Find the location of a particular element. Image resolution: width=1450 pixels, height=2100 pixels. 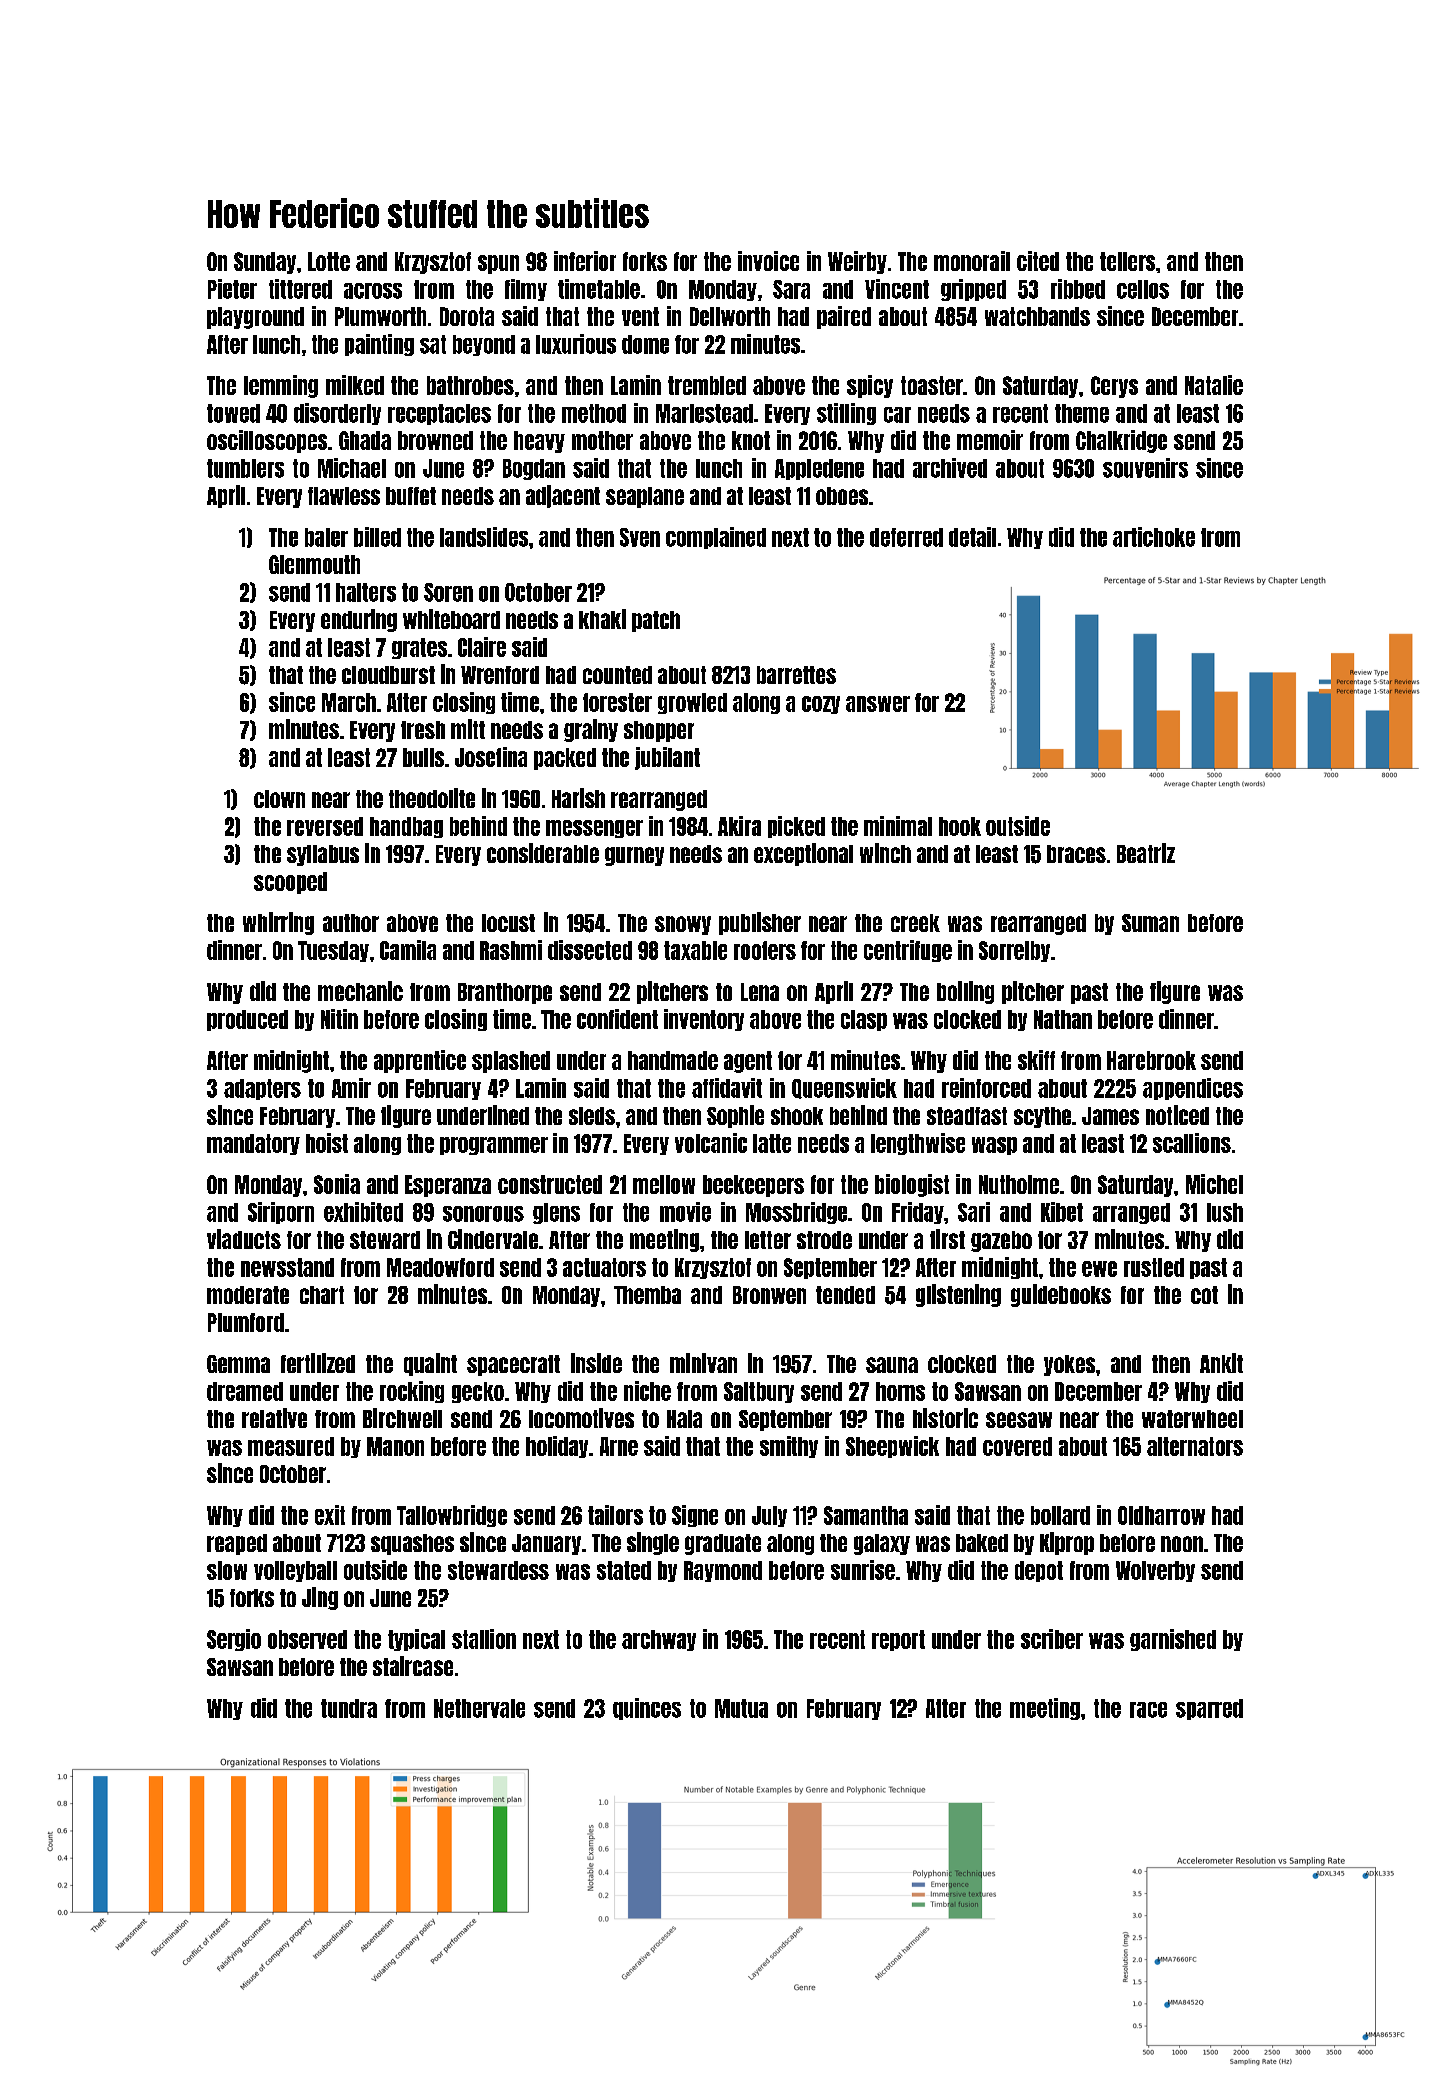

tellers is located at coordinates (1127, 261).
